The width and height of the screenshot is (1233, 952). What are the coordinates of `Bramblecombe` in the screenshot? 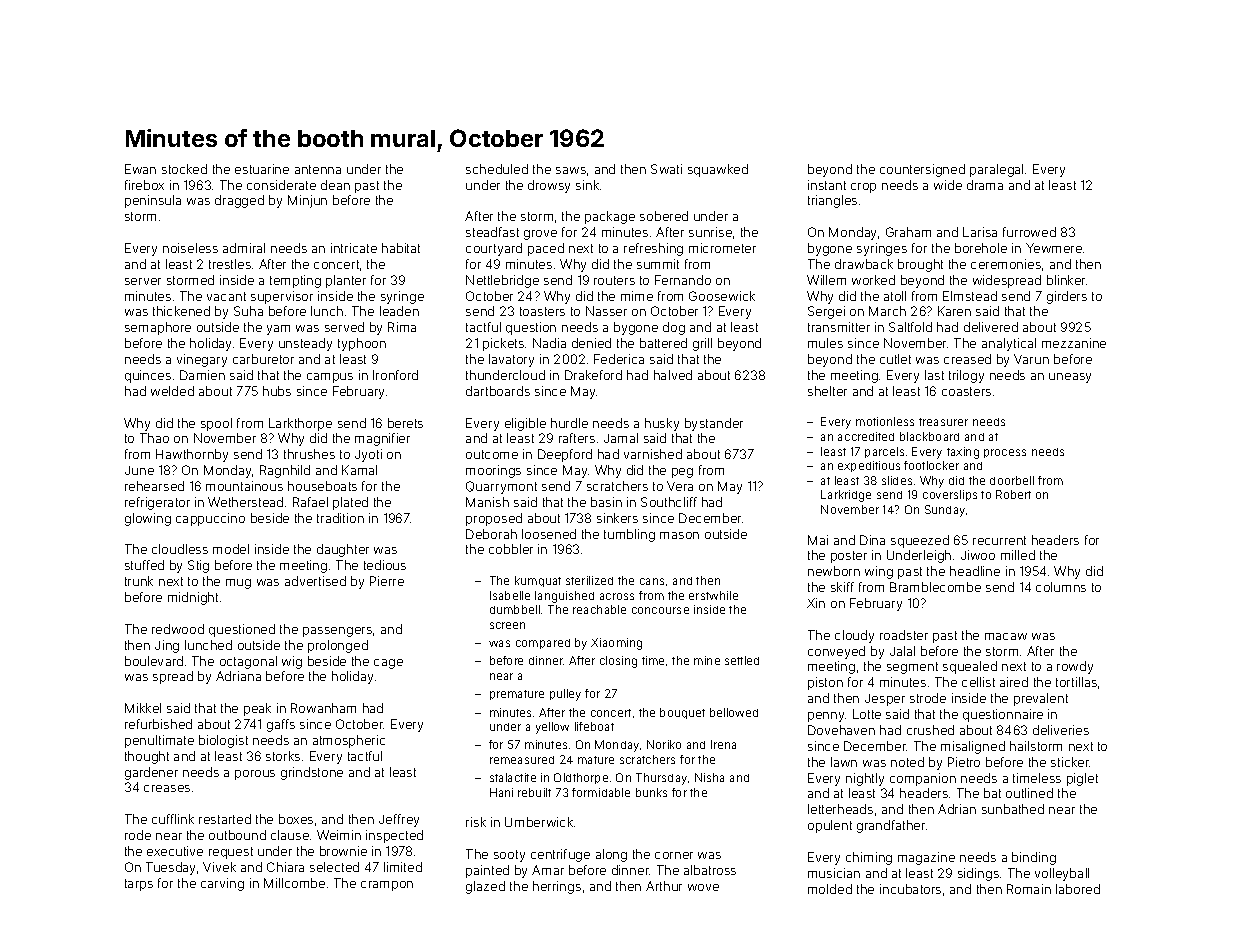 It's located at (935, 587).
